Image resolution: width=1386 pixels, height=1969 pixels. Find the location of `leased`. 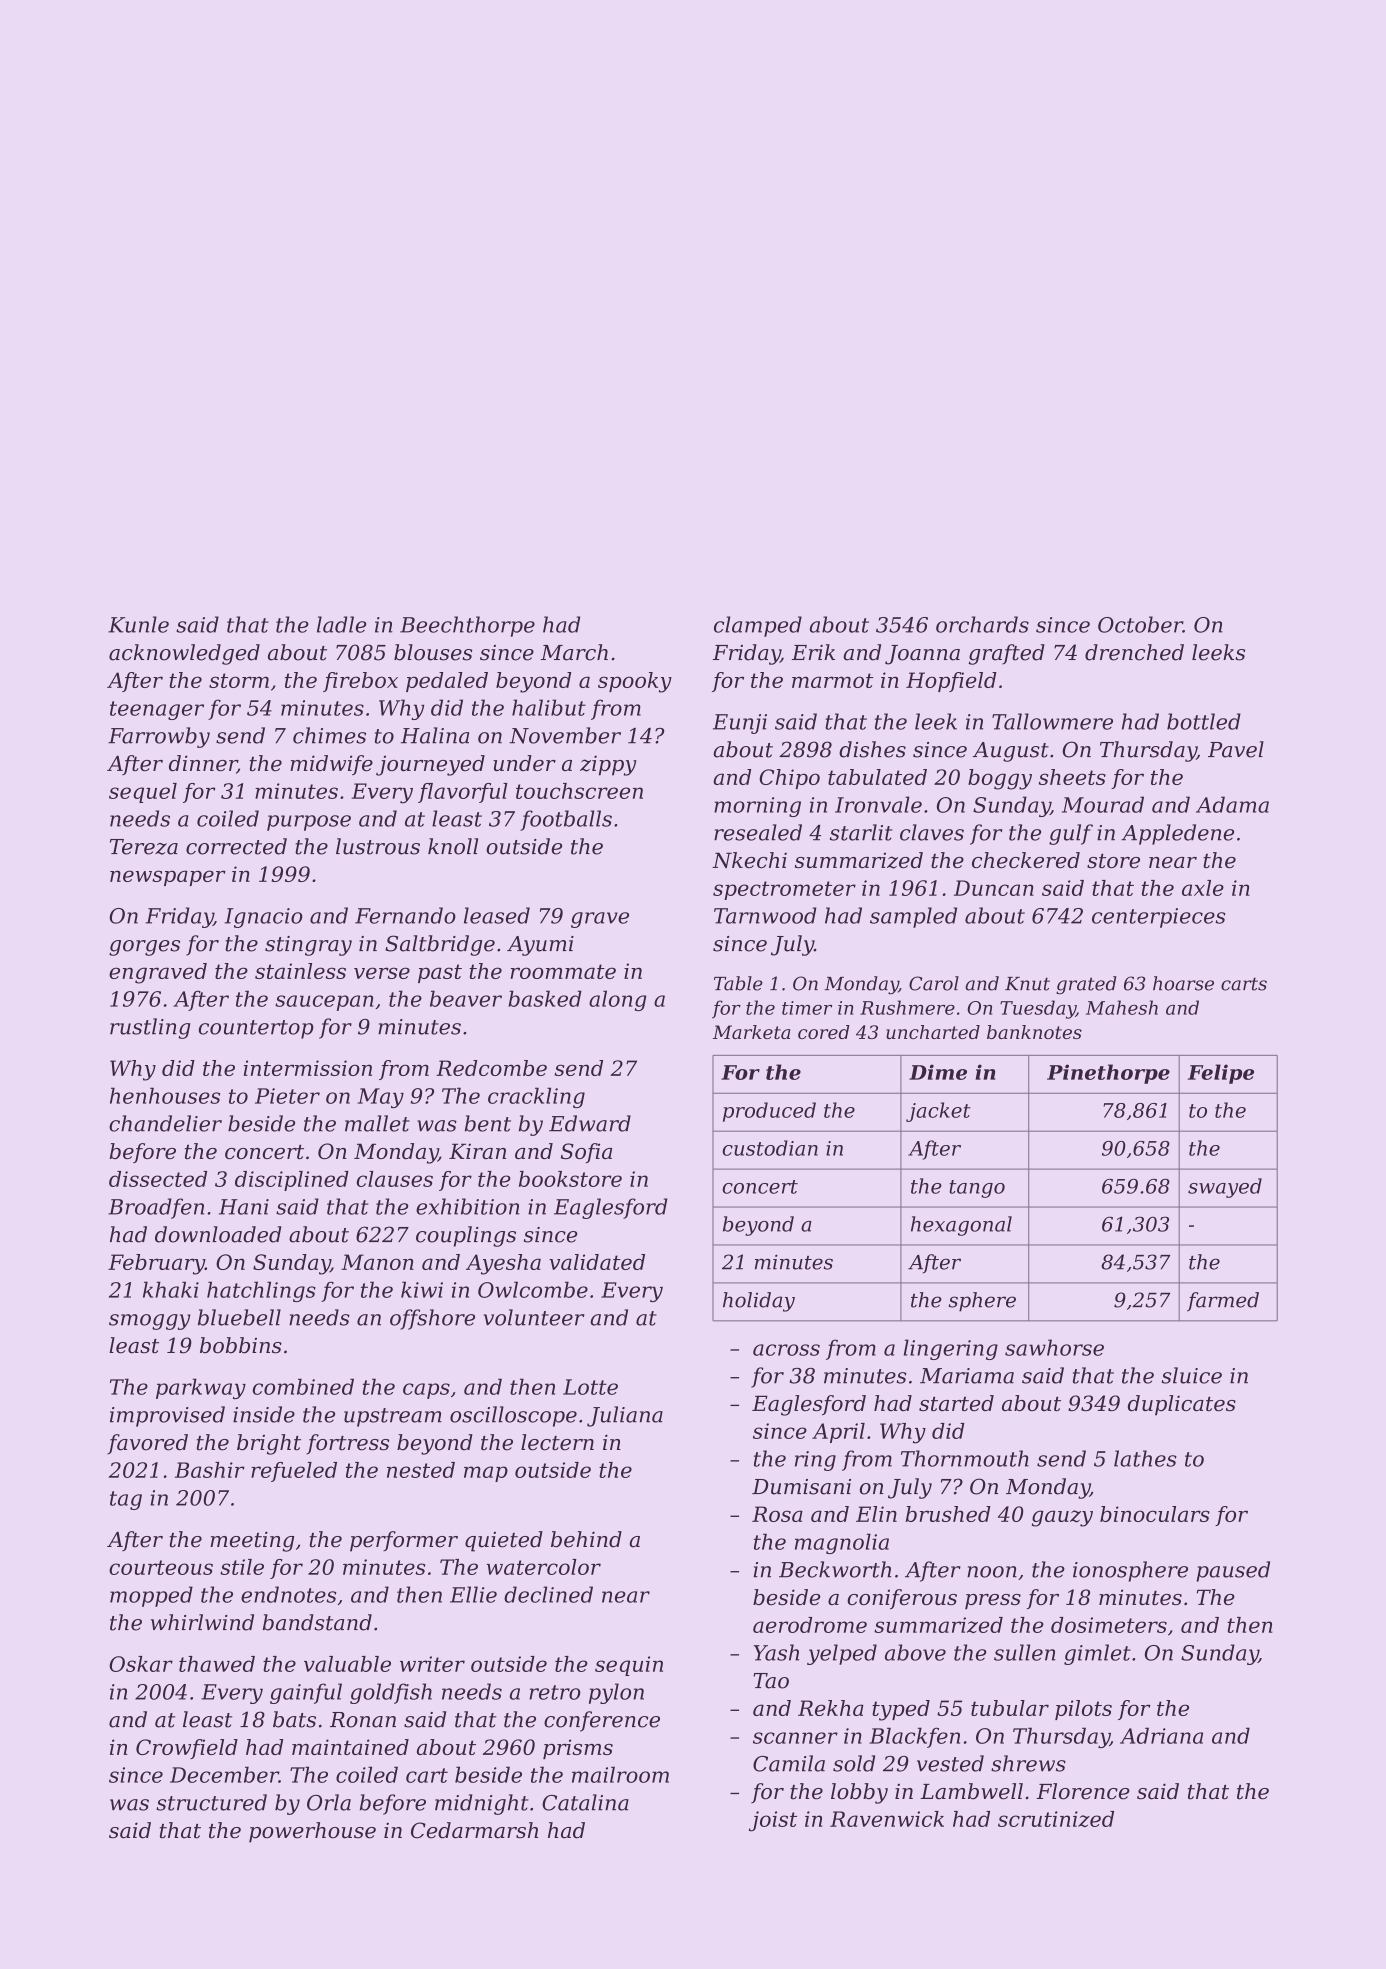

leased is located at coordinates (497, 915).
